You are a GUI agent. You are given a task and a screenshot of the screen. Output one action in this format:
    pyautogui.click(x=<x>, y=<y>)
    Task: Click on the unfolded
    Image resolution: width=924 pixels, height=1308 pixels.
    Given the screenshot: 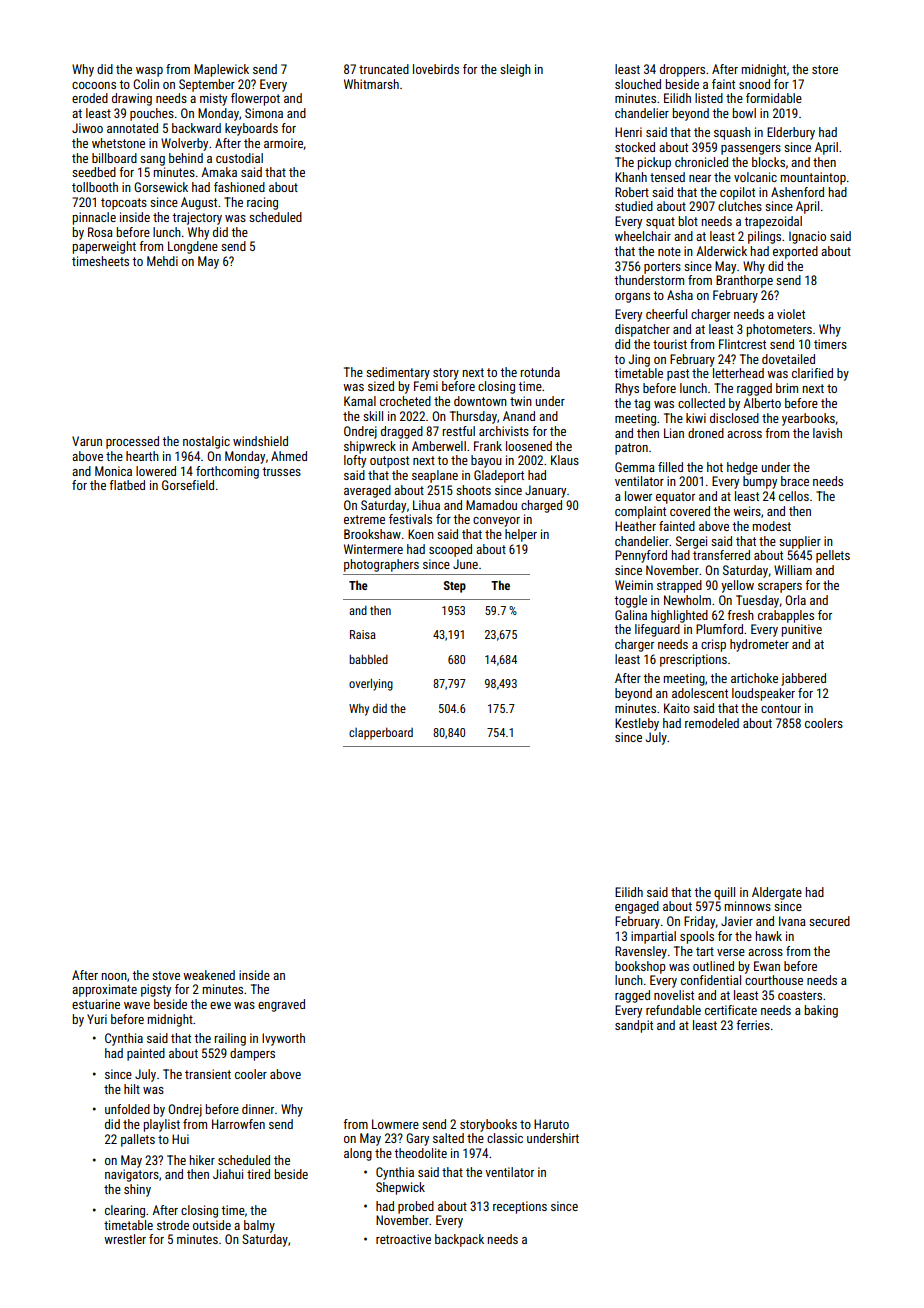 What is the action you would take?
    pyautogui.click(x=127, y=1109)
